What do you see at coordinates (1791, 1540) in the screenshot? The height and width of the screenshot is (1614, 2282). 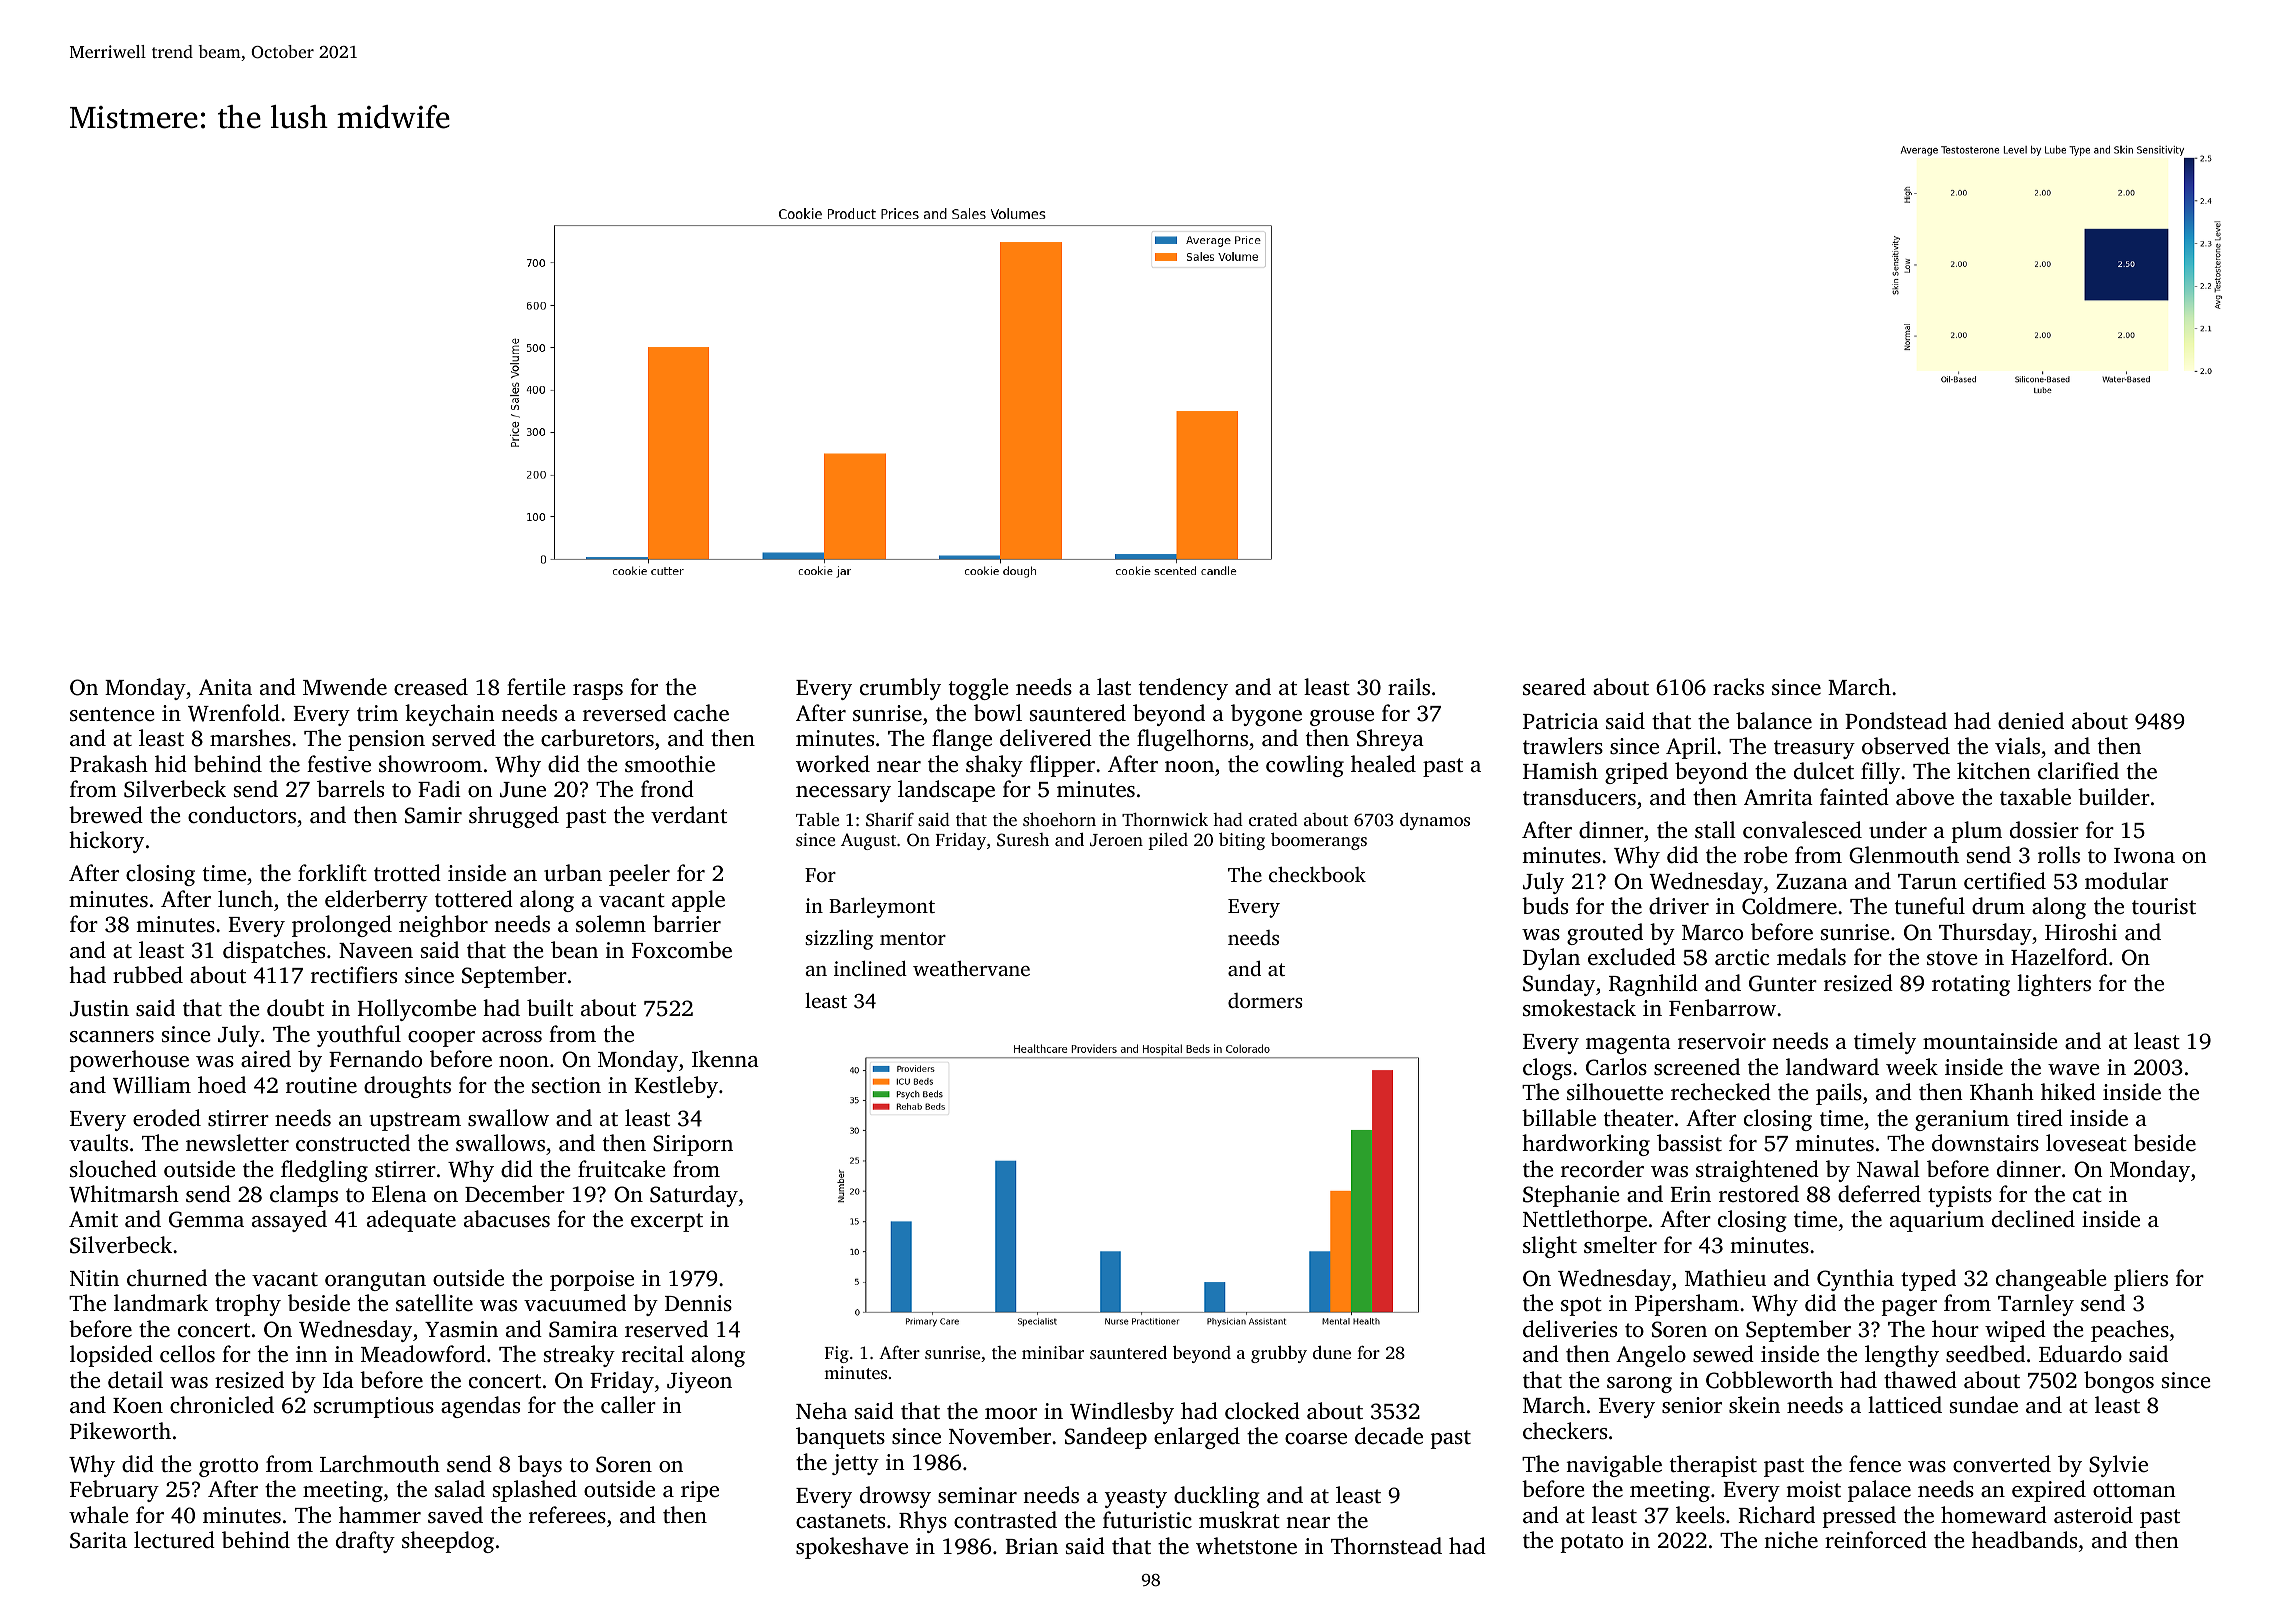 I see `niche` at bounding box center [1791, 1540].
